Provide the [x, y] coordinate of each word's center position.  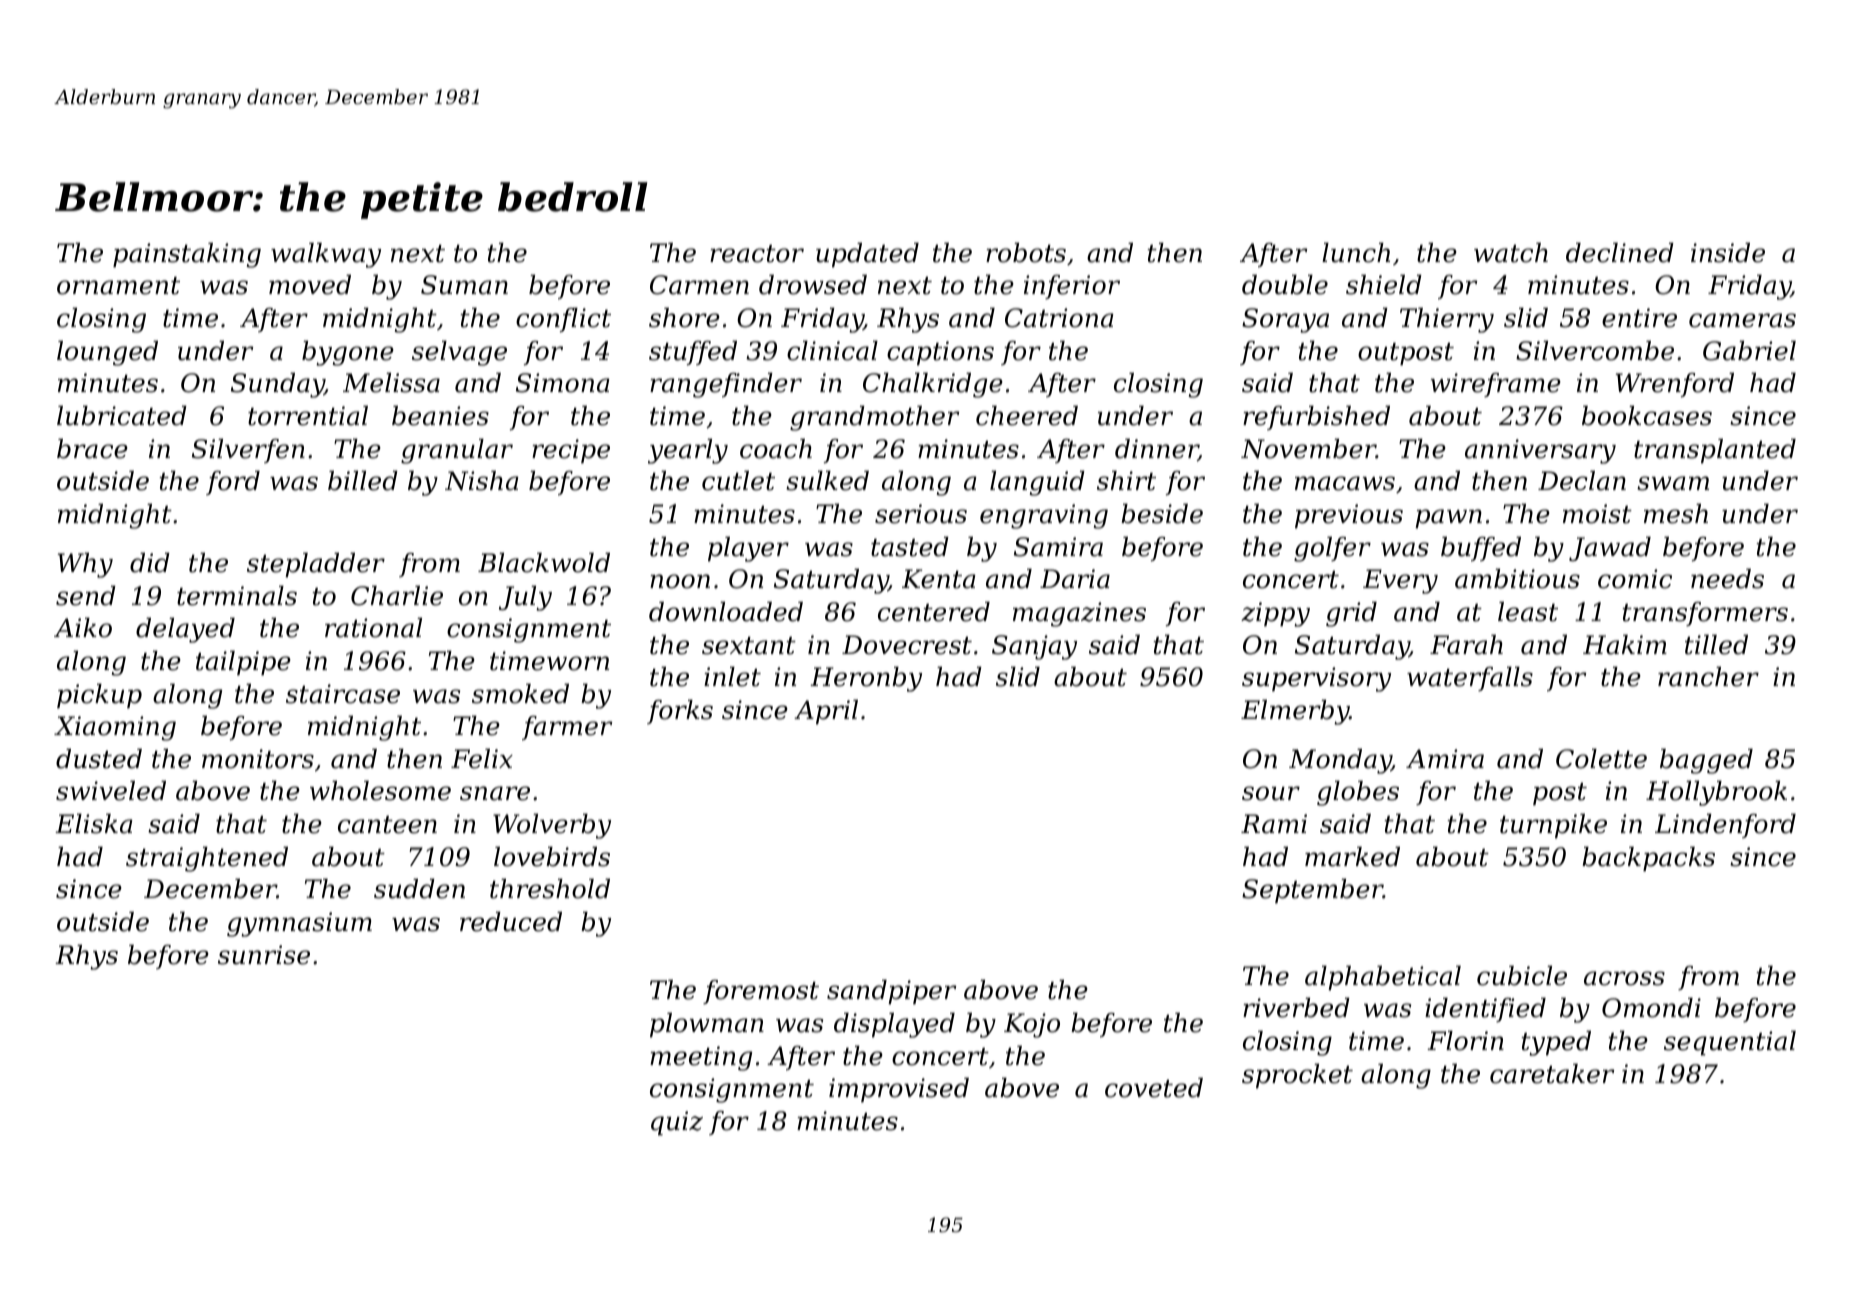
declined [1620, 253]
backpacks [1648, 859]
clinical [832, 351]
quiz [677, 1123]
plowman [707, 1025]
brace [92, 449]
